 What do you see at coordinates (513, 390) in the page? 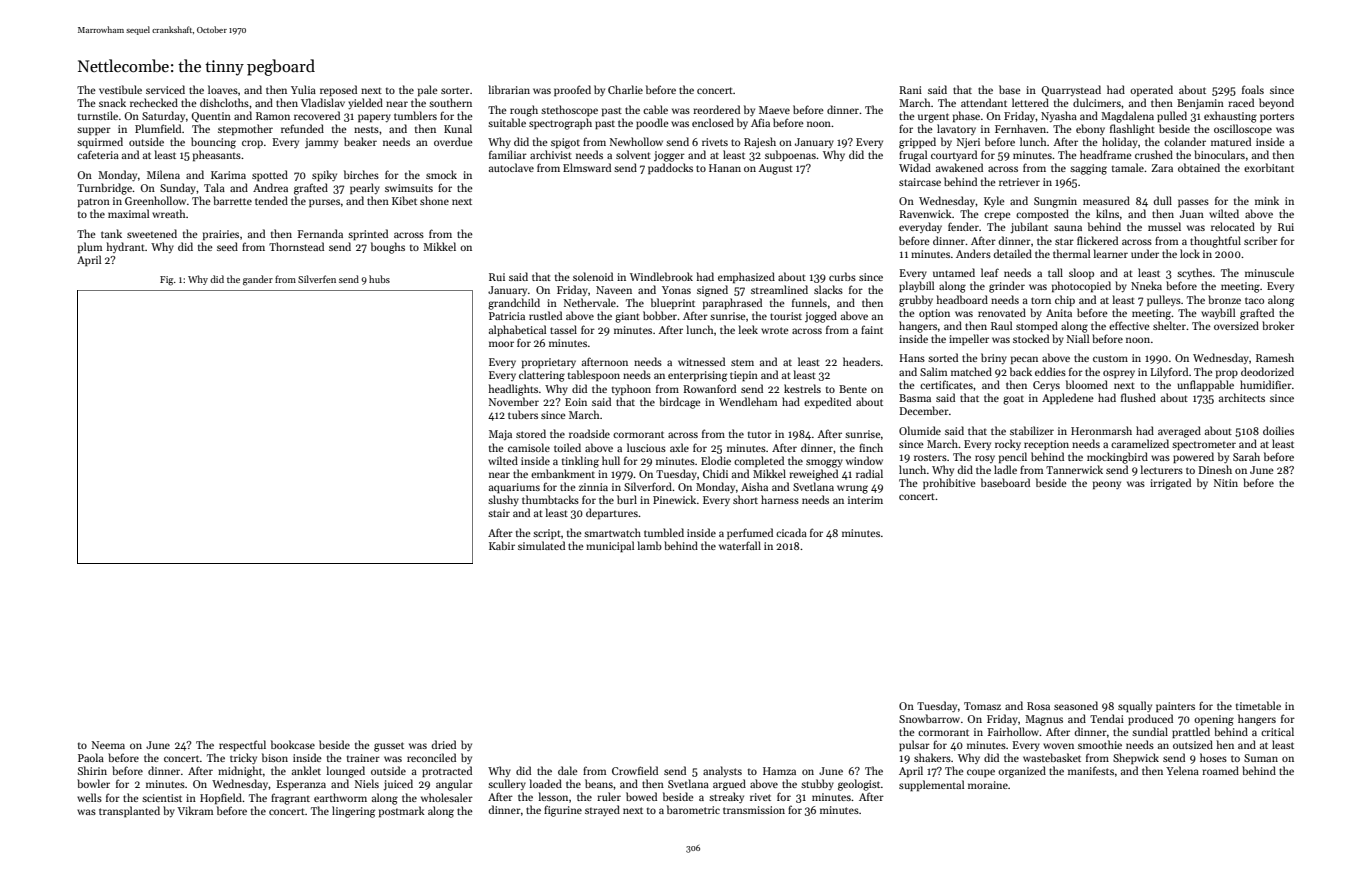
I see `headlights` at bounding box center [513, 390].
